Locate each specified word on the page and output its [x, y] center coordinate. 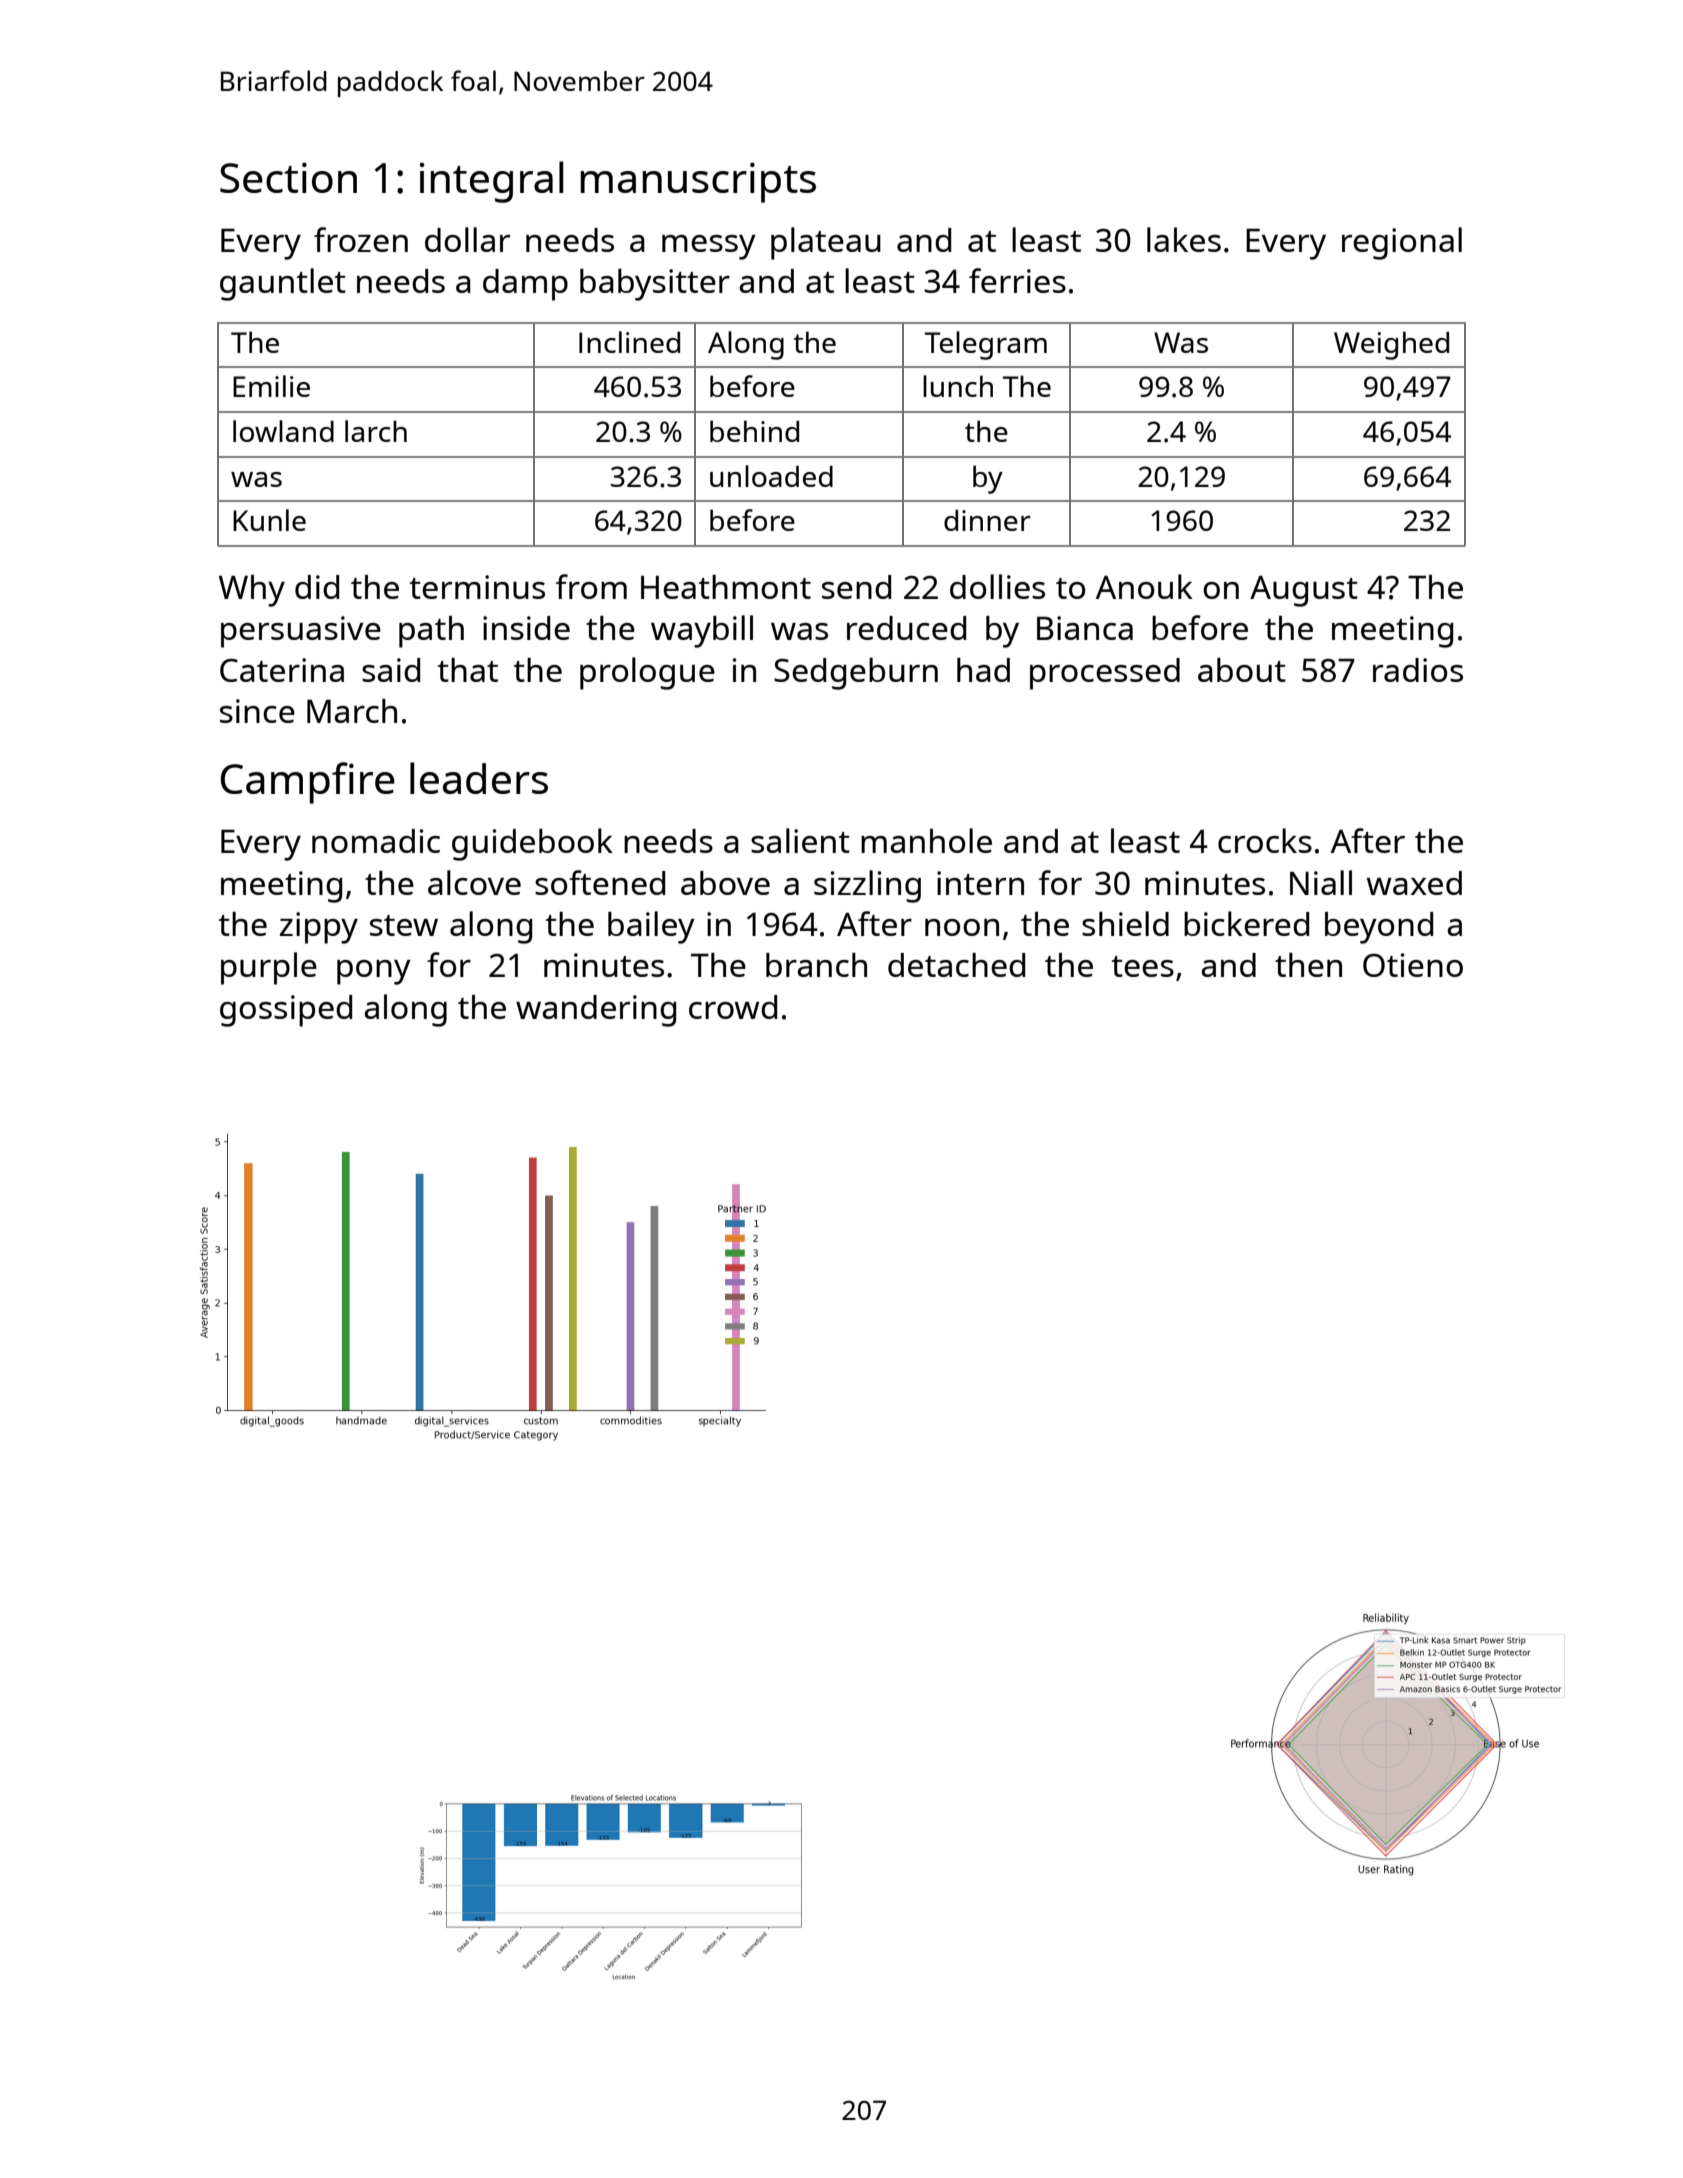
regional [1402, 243]
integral [492, 182]
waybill [702, 631]
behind [754, 431]
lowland [283, 431]
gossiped [286, 1011]
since [257, 711]
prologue [647, 673]
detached [956, 965]
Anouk [1144, 586]
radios [1418, 670]
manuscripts [698, 182]
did [317, 587]
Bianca [1085, 628]
